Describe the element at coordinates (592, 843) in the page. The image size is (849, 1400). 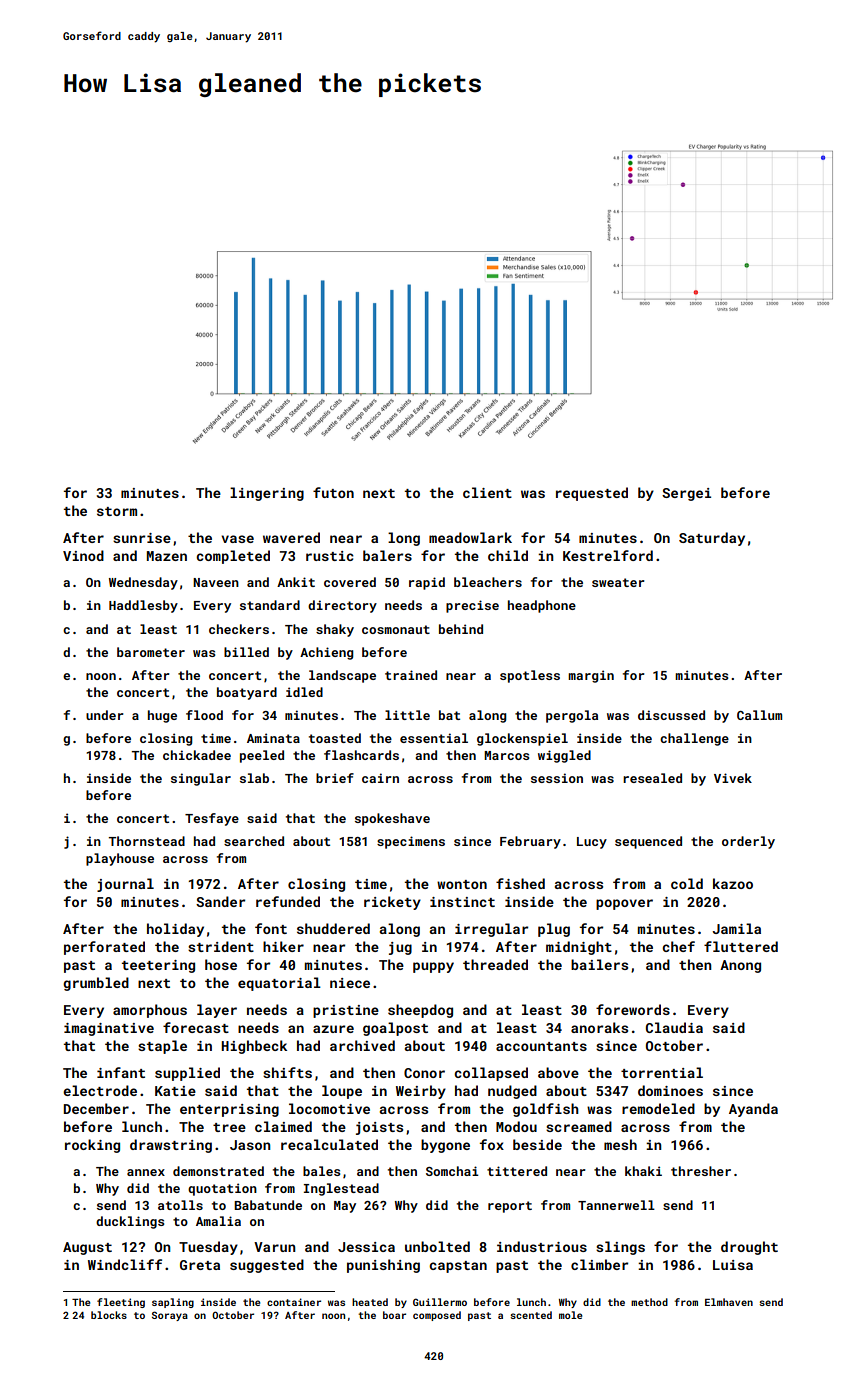
I see `Lucy` at that location.
